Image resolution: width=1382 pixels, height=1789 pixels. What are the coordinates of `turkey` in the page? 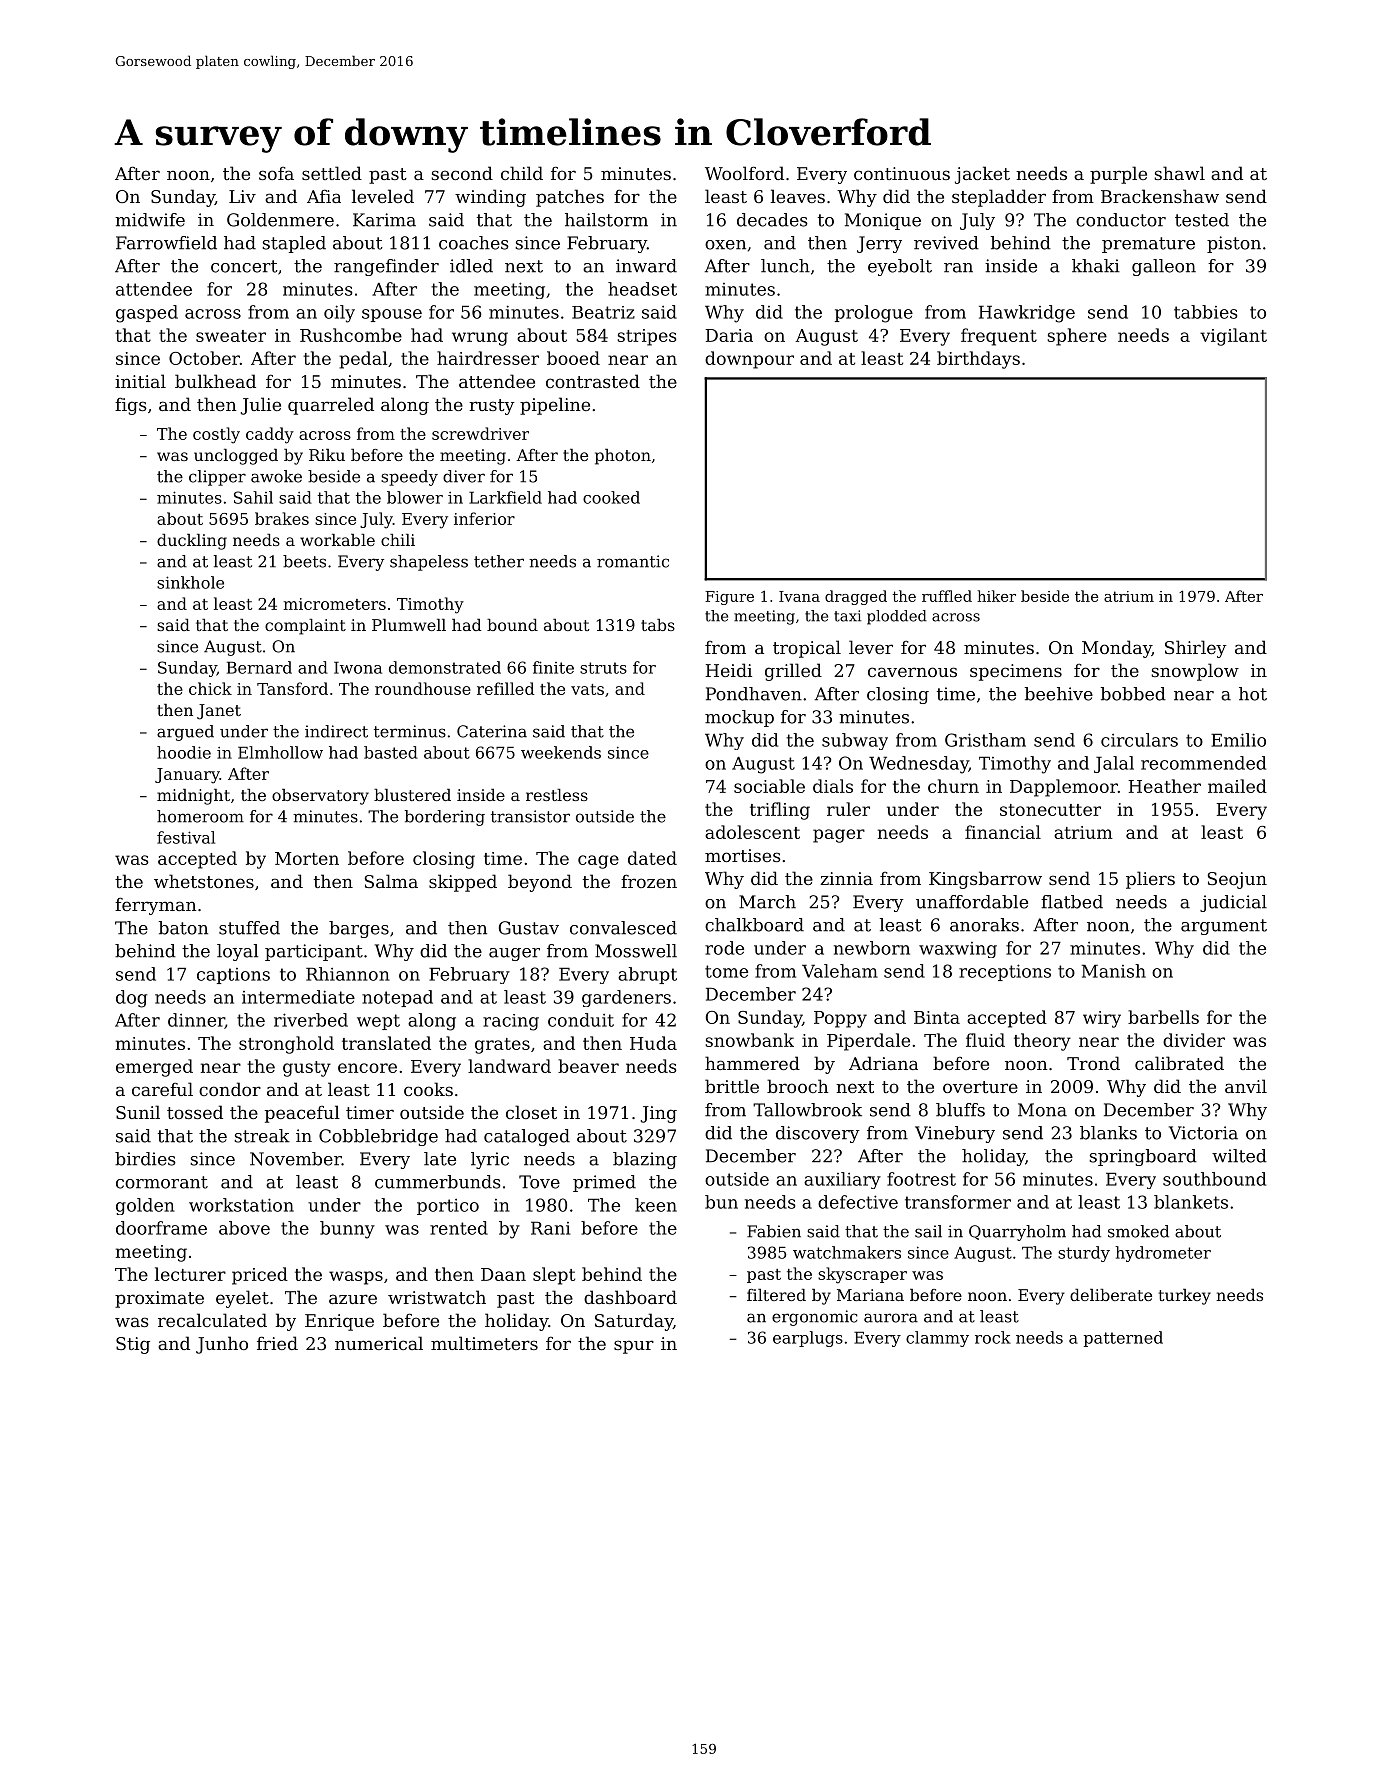 It's located at (1184, 1297).
